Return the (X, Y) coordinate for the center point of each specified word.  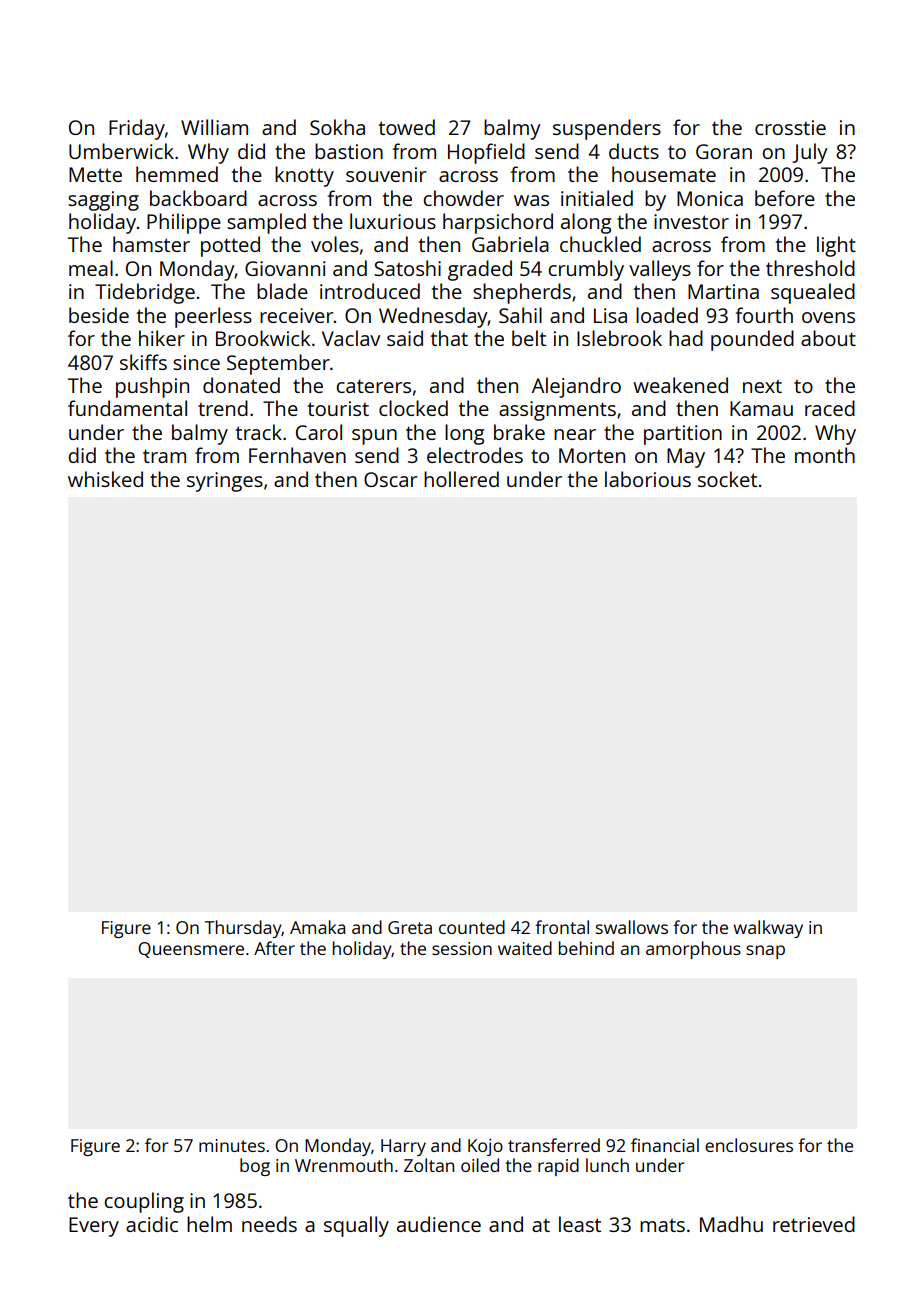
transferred (554, 1145)
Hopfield (486, 153)
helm (209, 1224)
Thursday (243, 929)
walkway (768, 929)
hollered (461, 479)
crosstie (790, 127)
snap (765, 952)
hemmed (177, 174)
